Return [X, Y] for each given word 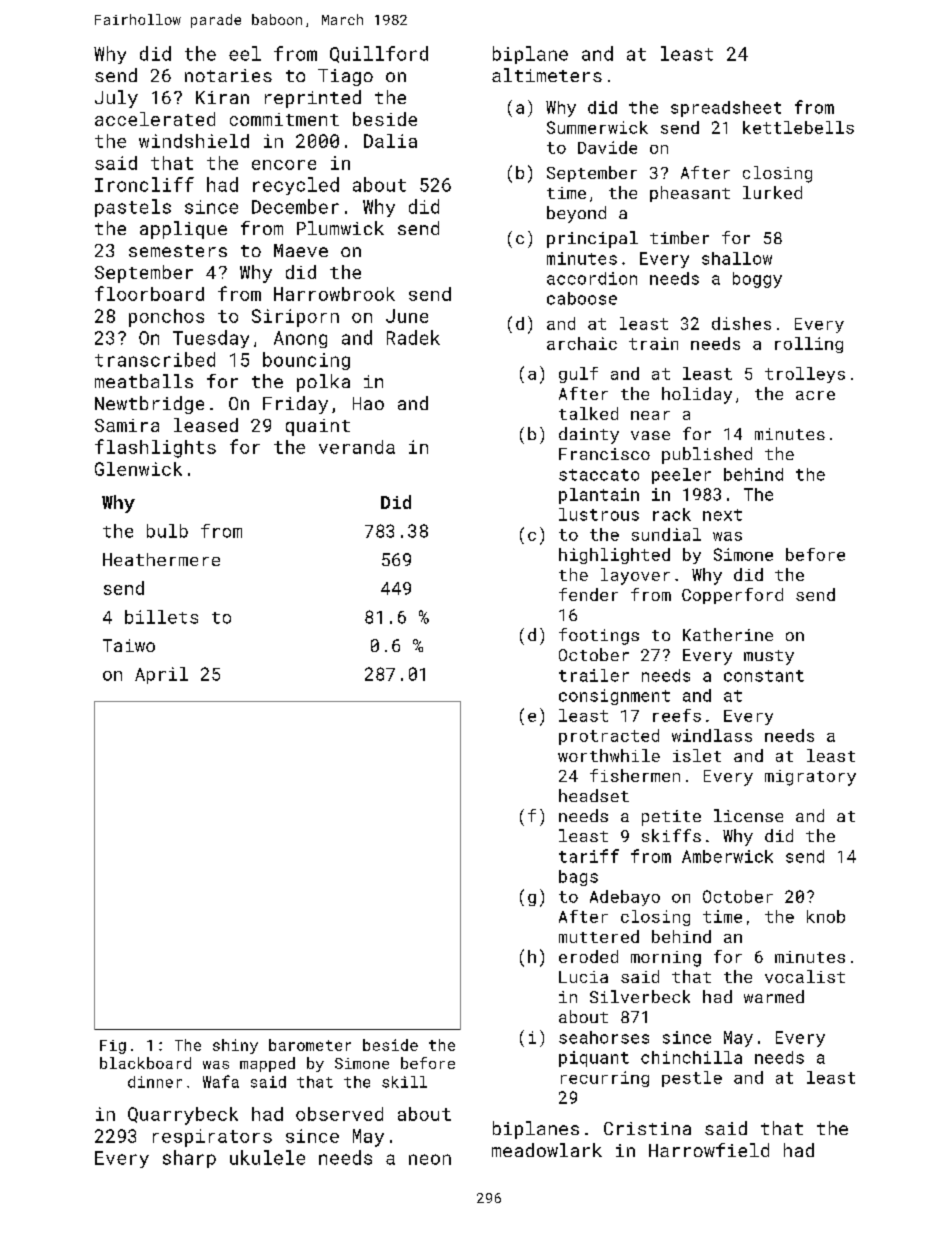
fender [588, 594]
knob [826, 916]
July [116, 99]
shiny [235, 1046]
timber [679, 237]
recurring [605, 1079]
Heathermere [161, 559]
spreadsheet [726, 109]
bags [578, 878]
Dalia [390, 141]
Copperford [732, 596]
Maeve [301, 250]
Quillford [379, 54]
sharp [189, 1159]
